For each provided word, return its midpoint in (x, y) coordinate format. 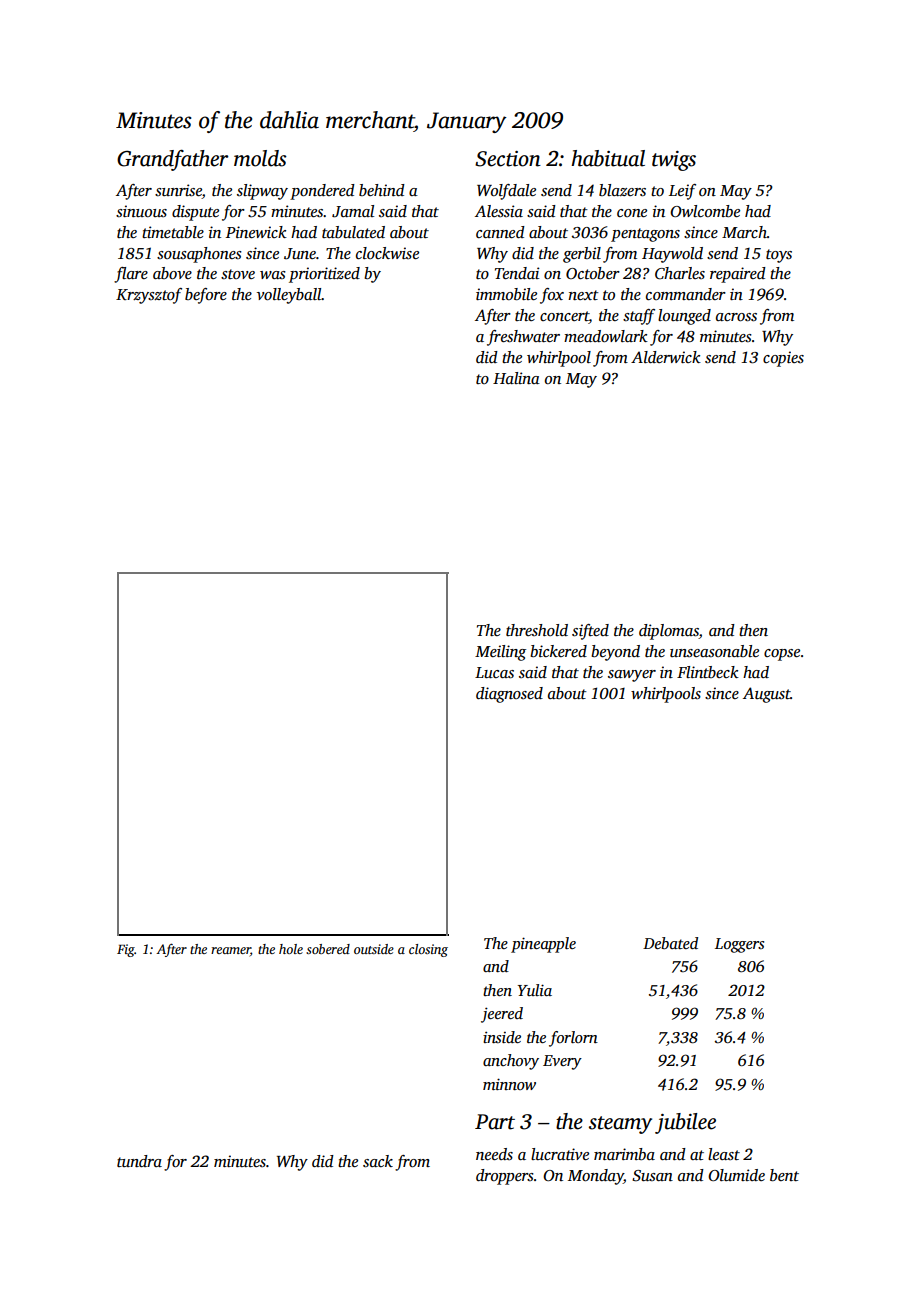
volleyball (289, 296)
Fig (126, 950)
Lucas (494, 673)
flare (131, 275)
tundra (139, 1161)
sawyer (632, 676)
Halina (516, 378)
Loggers (739, 945)
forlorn (573, 1039)
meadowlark (606, 336)
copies (783, 359)
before (206, 296)
